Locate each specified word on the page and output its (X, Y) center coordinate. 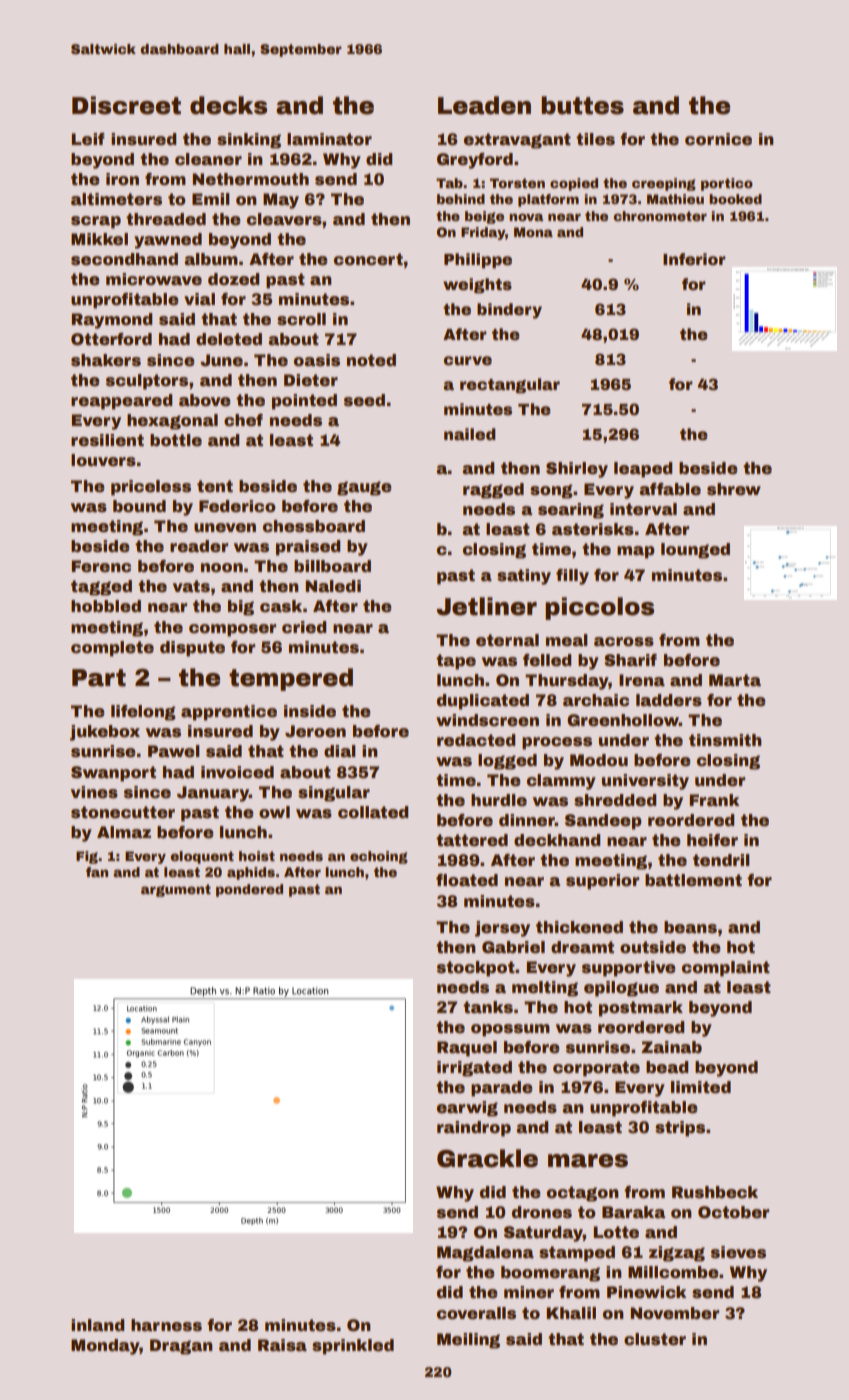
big (241, 608)
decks (228, 105)
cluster (655, 1339)
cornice (718, 139)
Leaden (484, 105)
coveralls (476, 1313)
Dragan (181, 1347)
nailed (470, 434)
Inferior (694, 259)
